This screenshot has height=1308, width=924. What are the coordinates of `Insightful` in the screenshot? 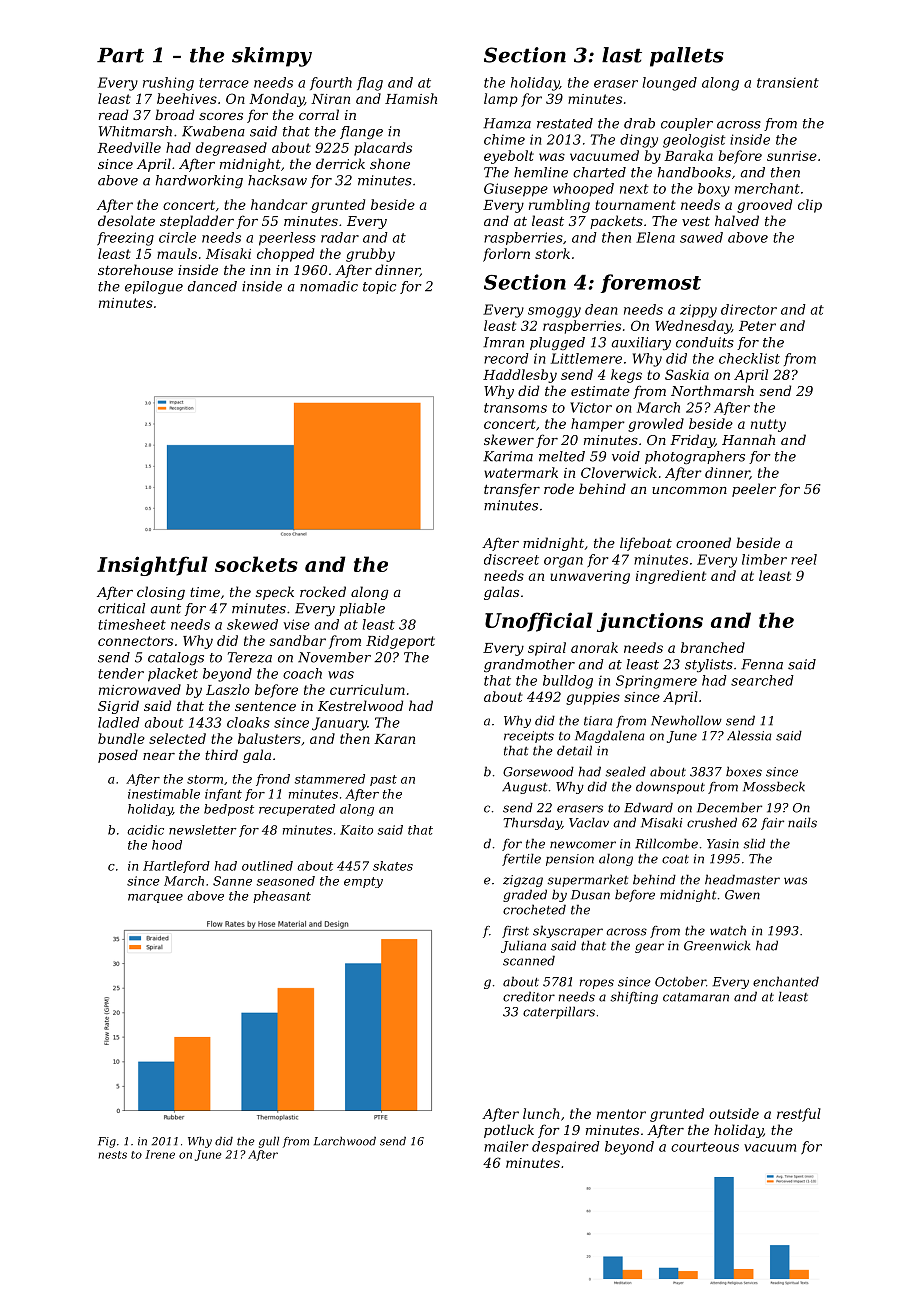 It's located at (152, 566).
